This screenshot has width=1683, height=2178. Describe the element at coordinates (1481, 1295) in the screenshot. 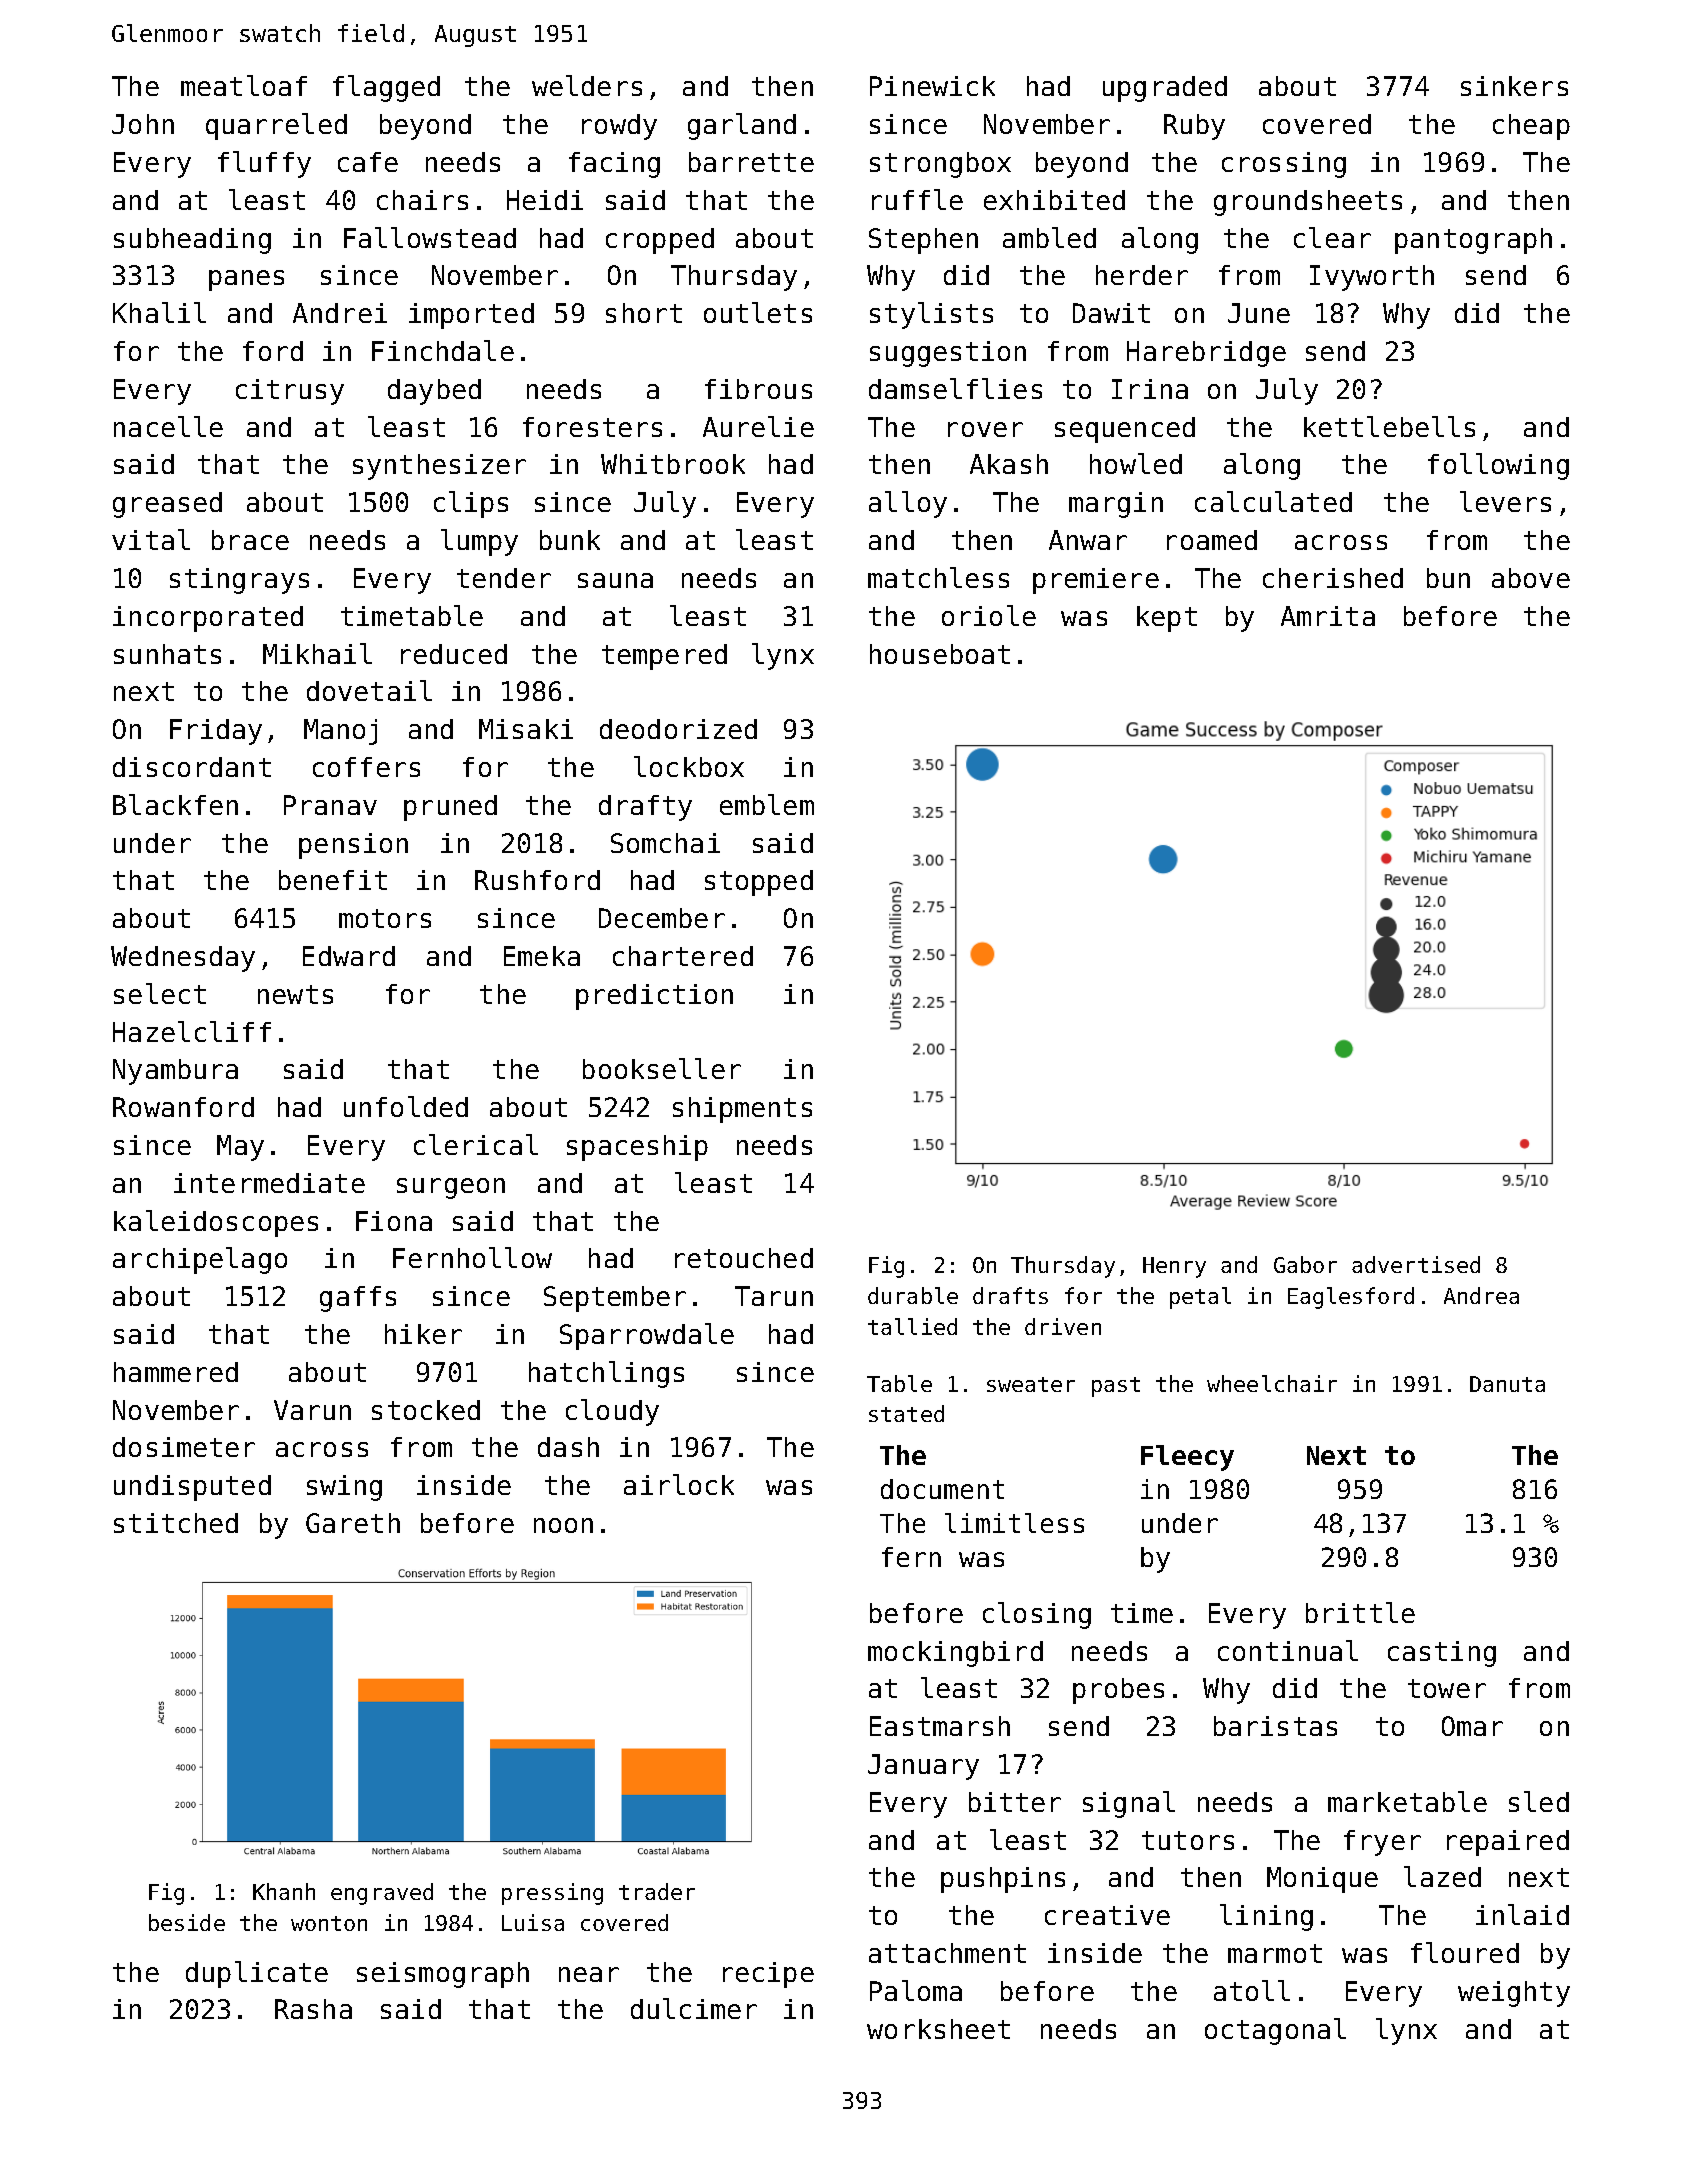

I see `Andrea` at that location.
